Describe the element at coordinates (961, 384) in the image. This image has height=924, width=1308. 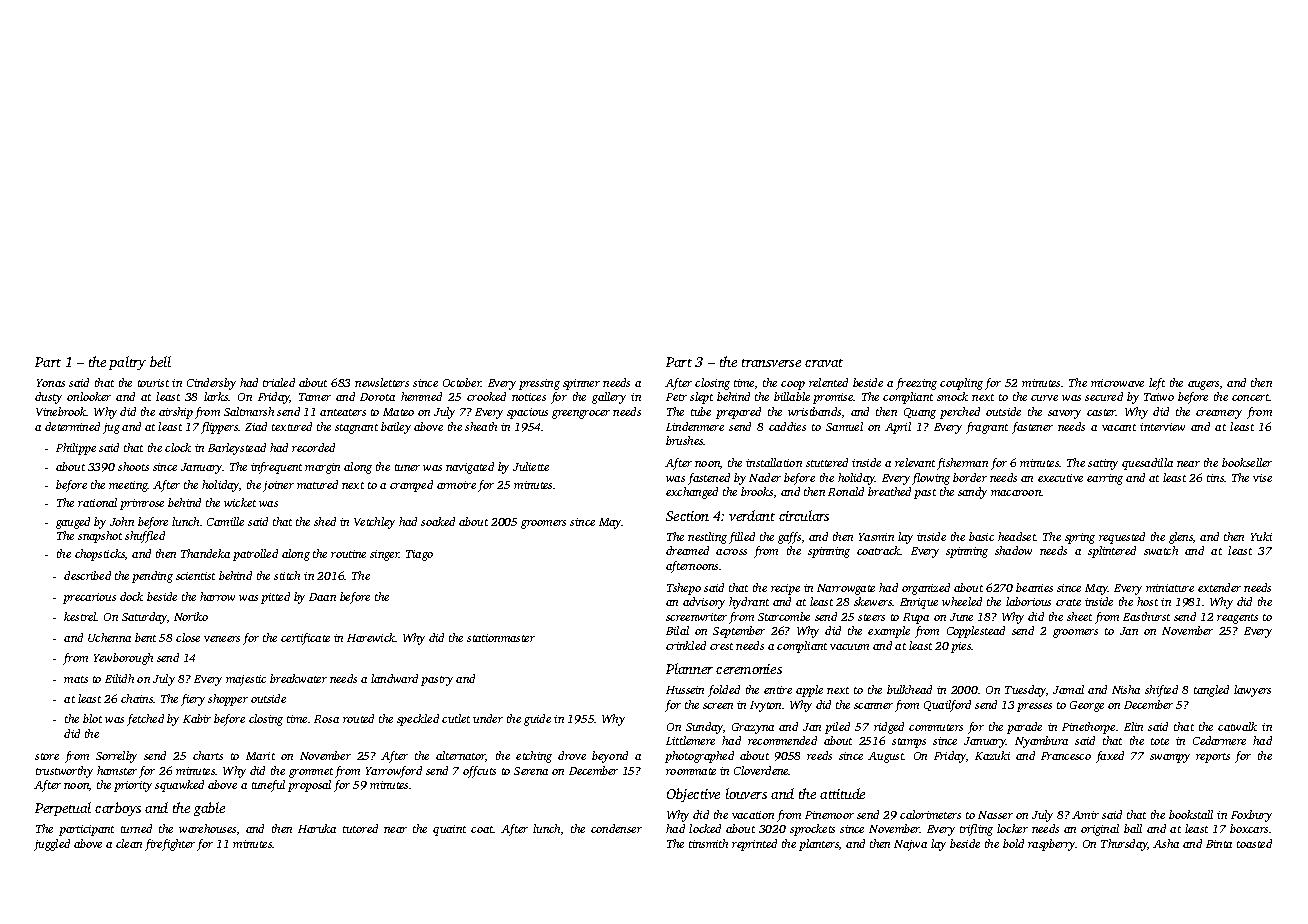
I see `coupling` at that location.
